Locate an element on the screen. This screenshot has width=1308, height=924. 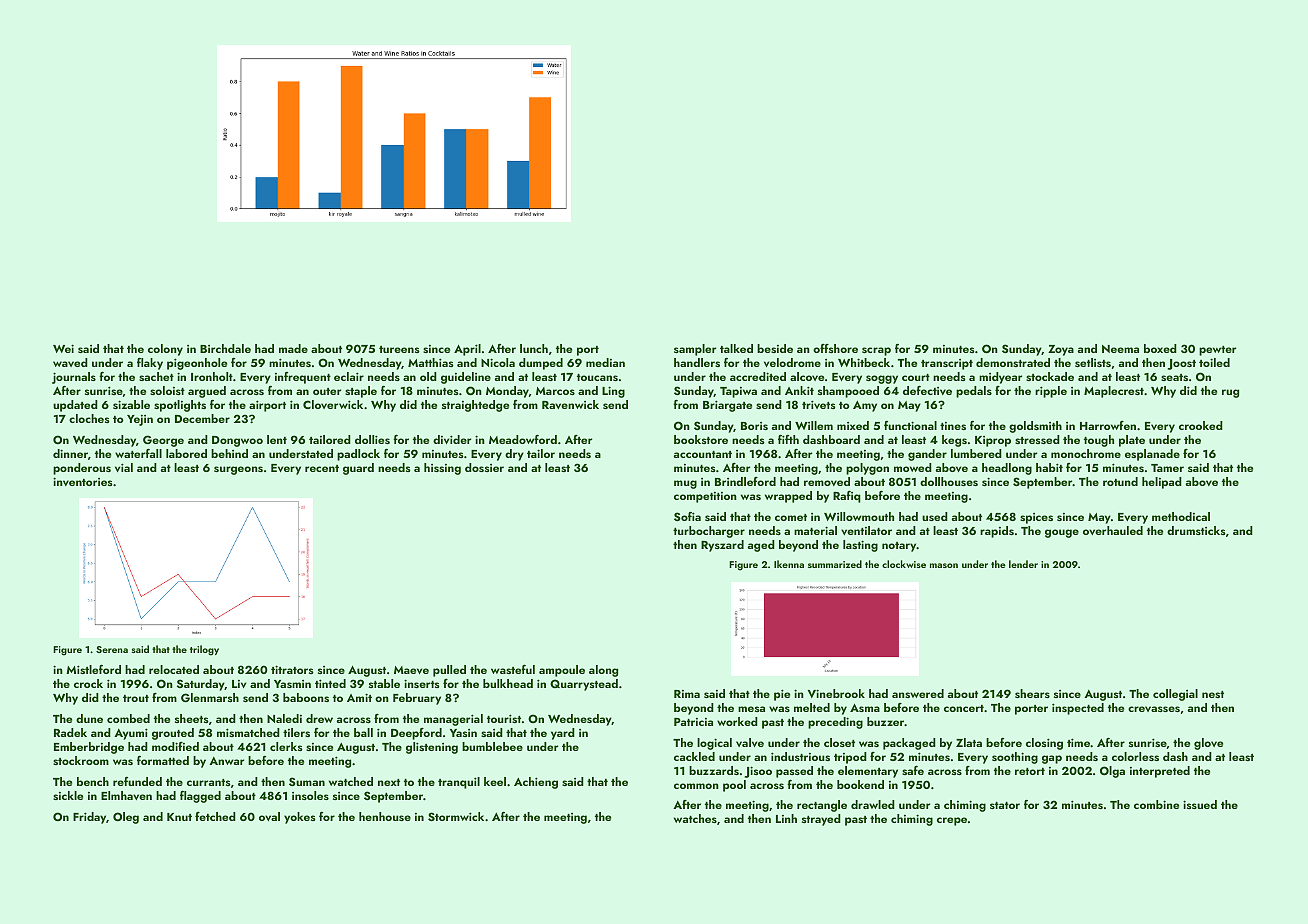
waved is located at coordinates (70, 362).
